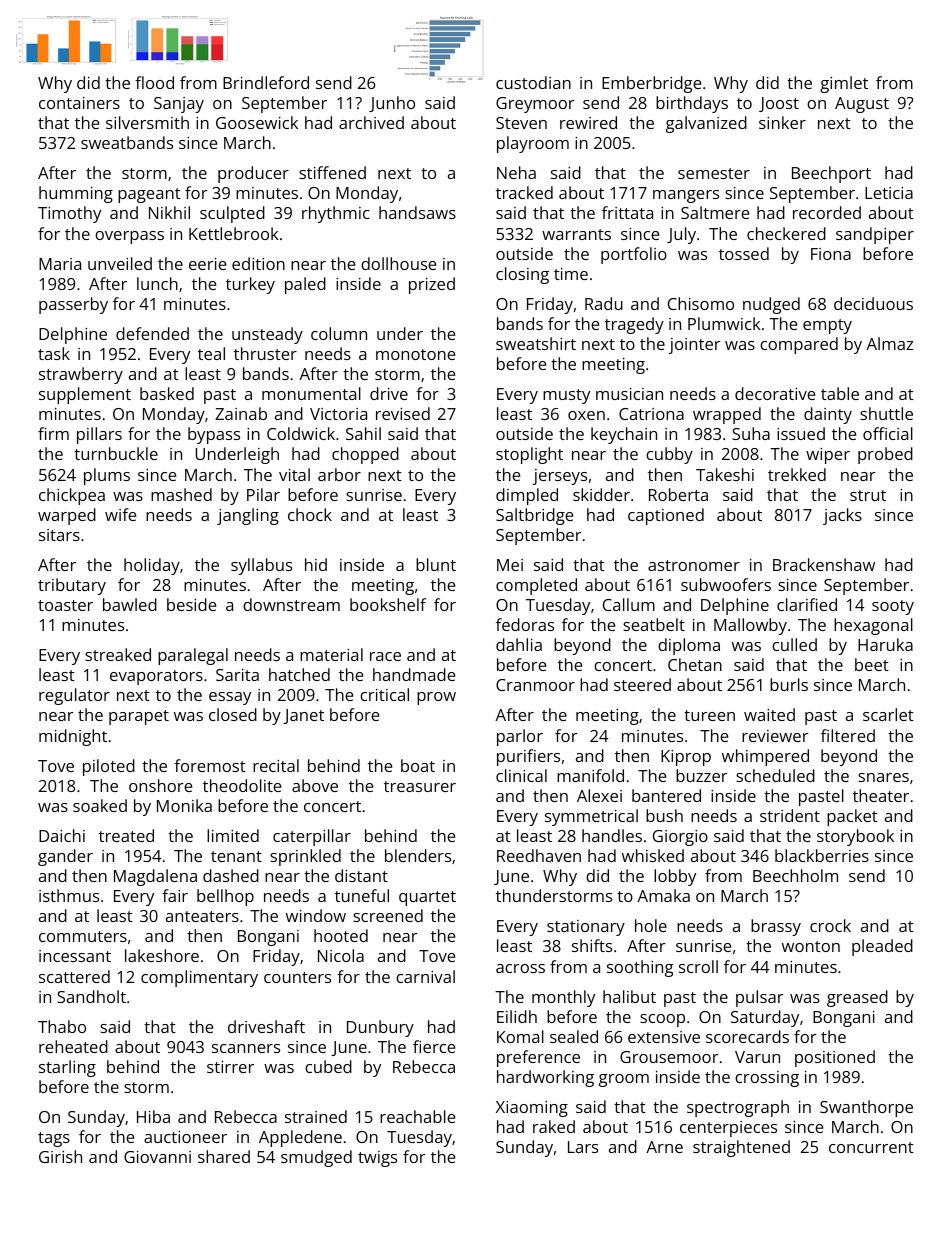  I want to click on defended, so click(152, 333).
